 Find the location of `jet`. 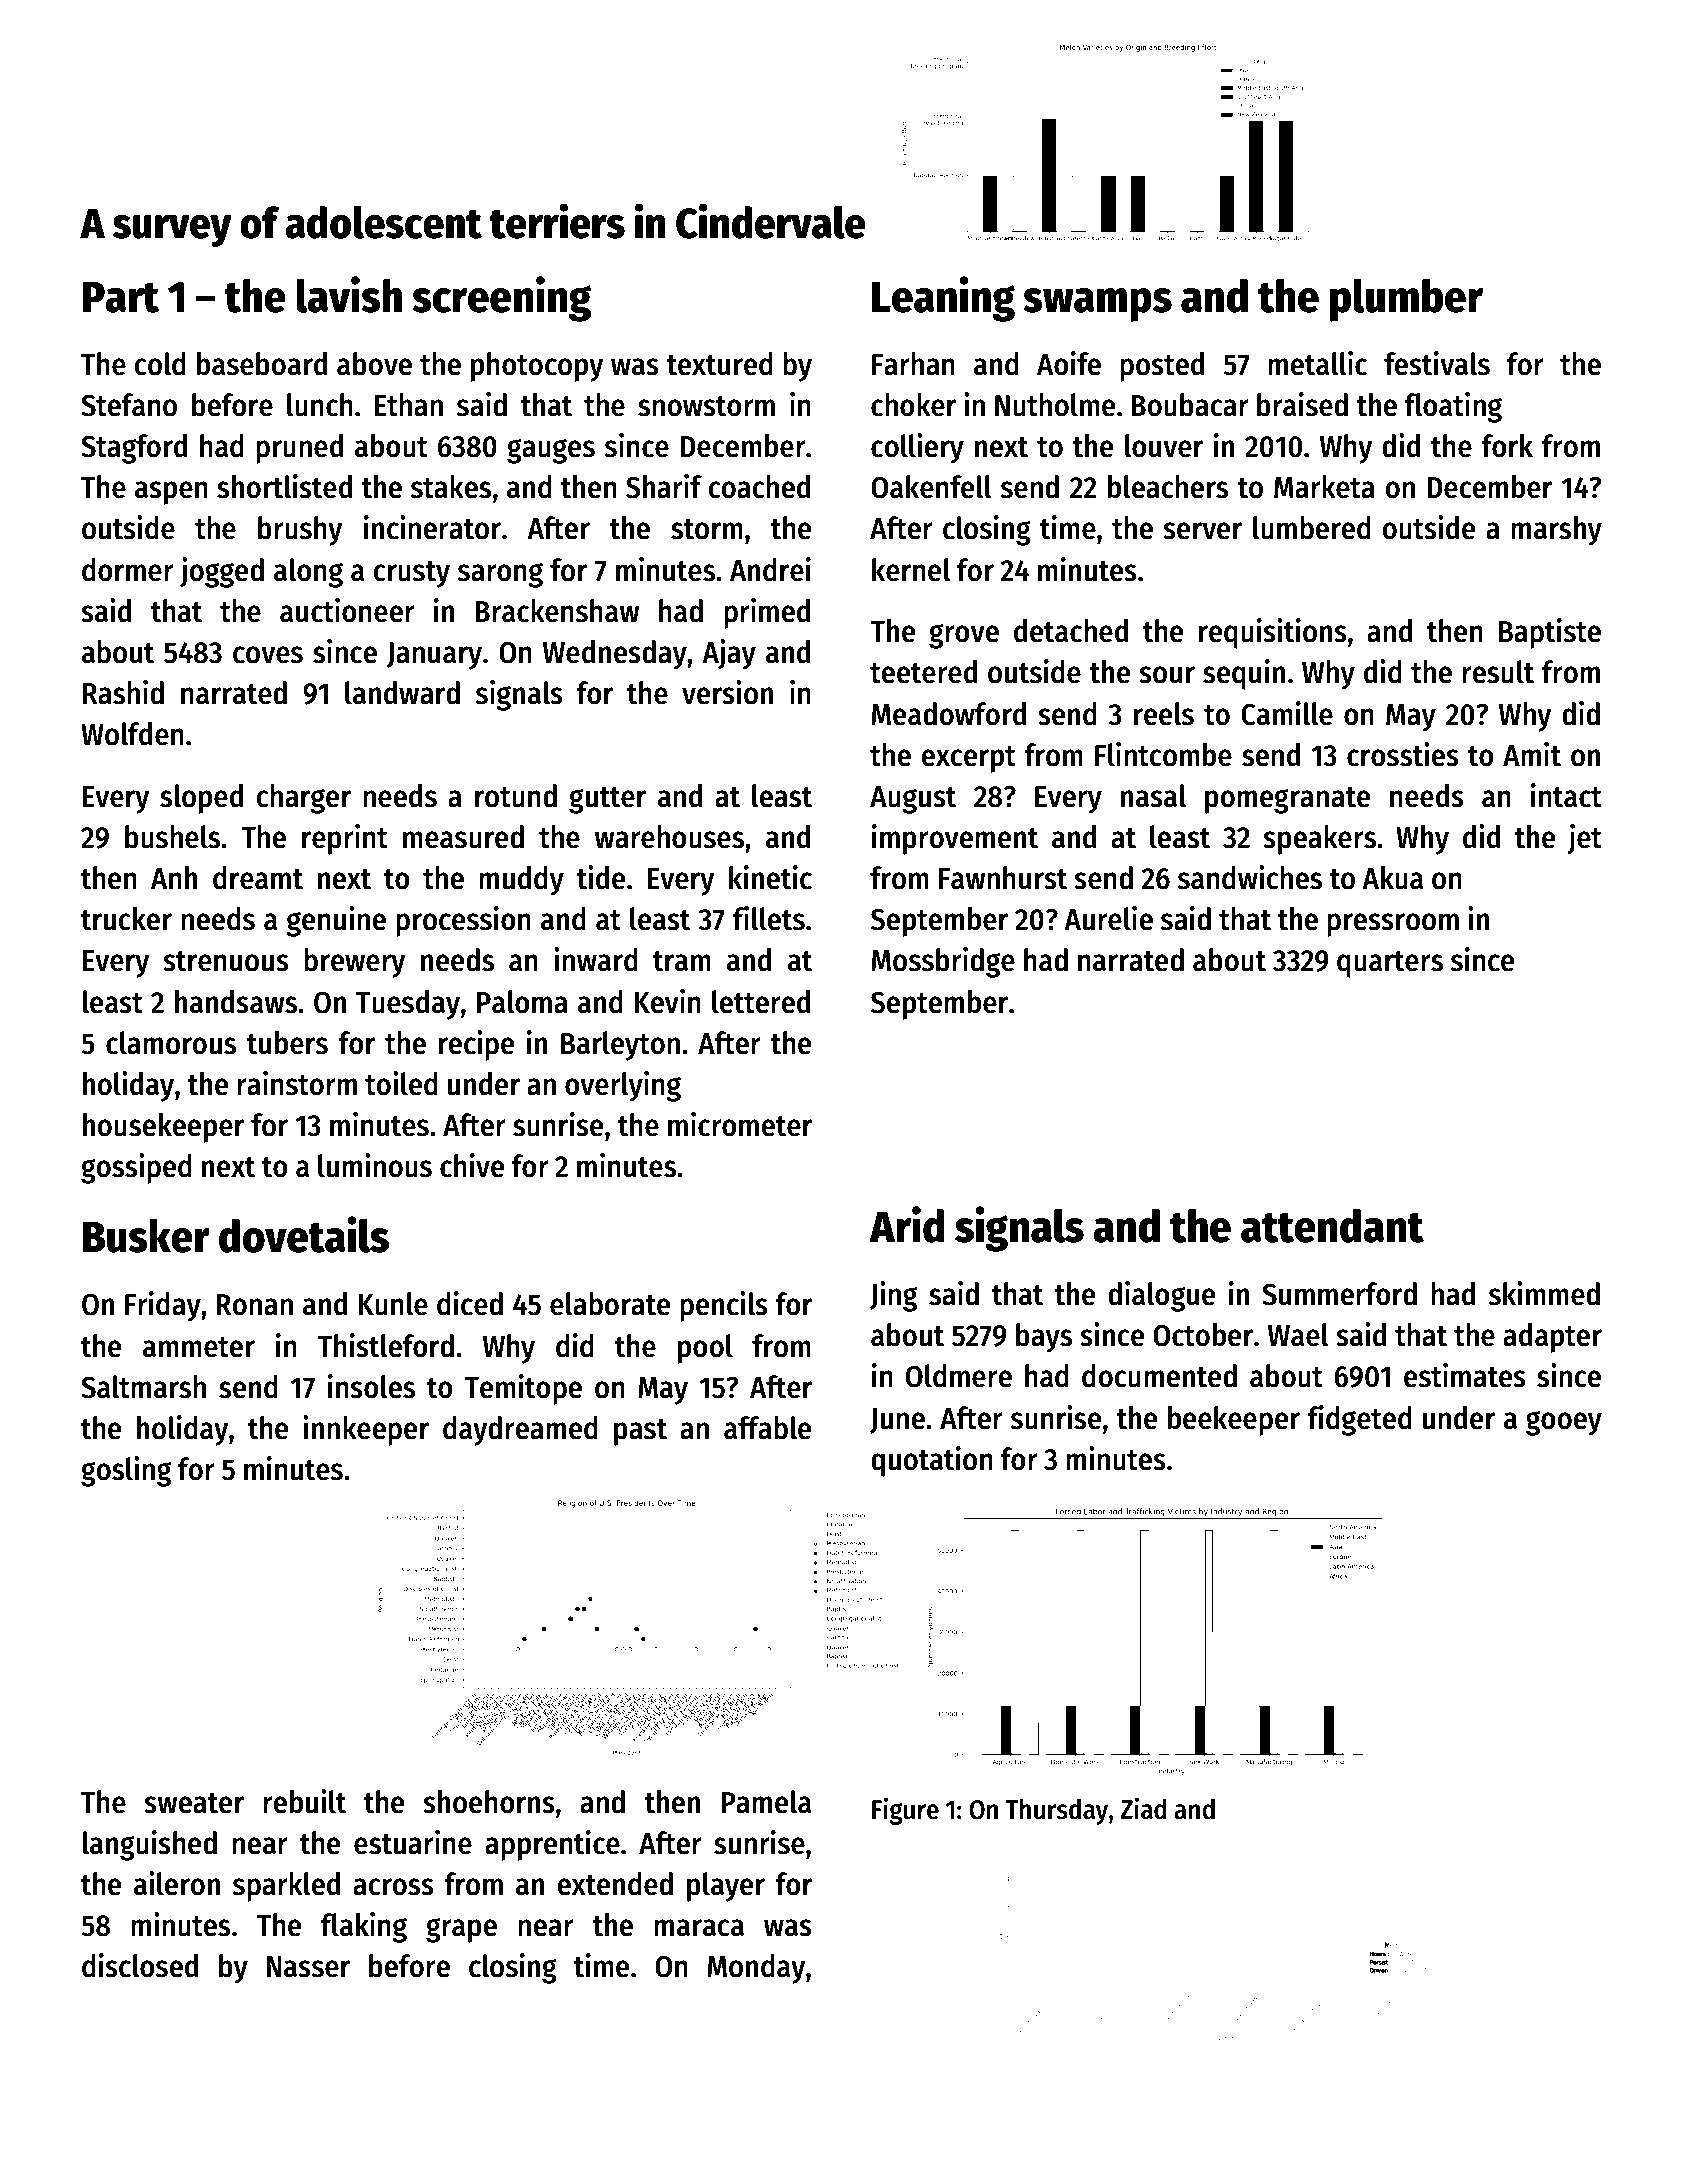

jet is located at coordinates (1585, 839).
